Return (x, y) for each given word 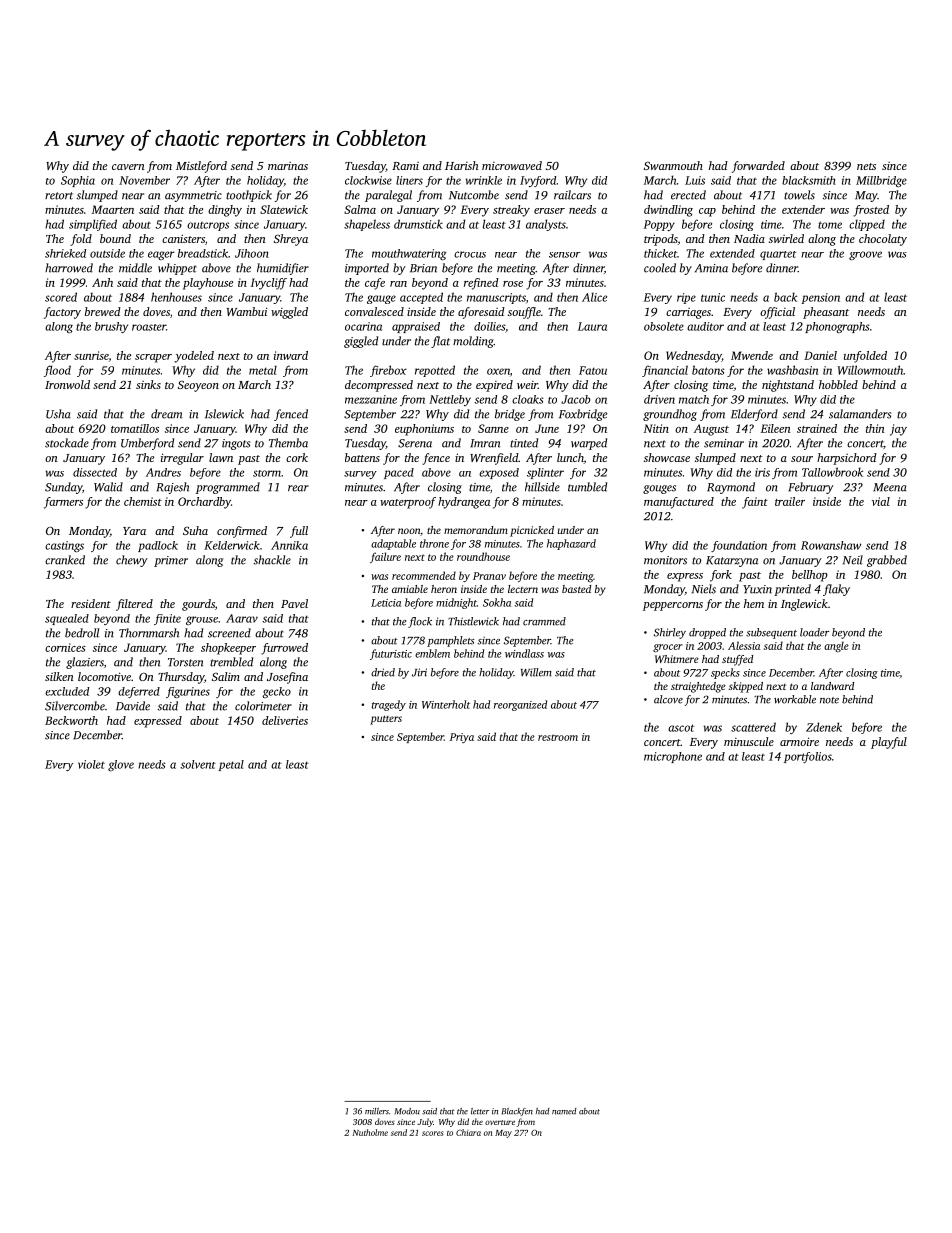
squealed (67, 619)
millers (377, 1111)
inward (291, 355)
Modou (407, 1111)
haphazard (571, 544)
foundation (739, 546)
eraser (549, 211)
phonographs (837, 327)
